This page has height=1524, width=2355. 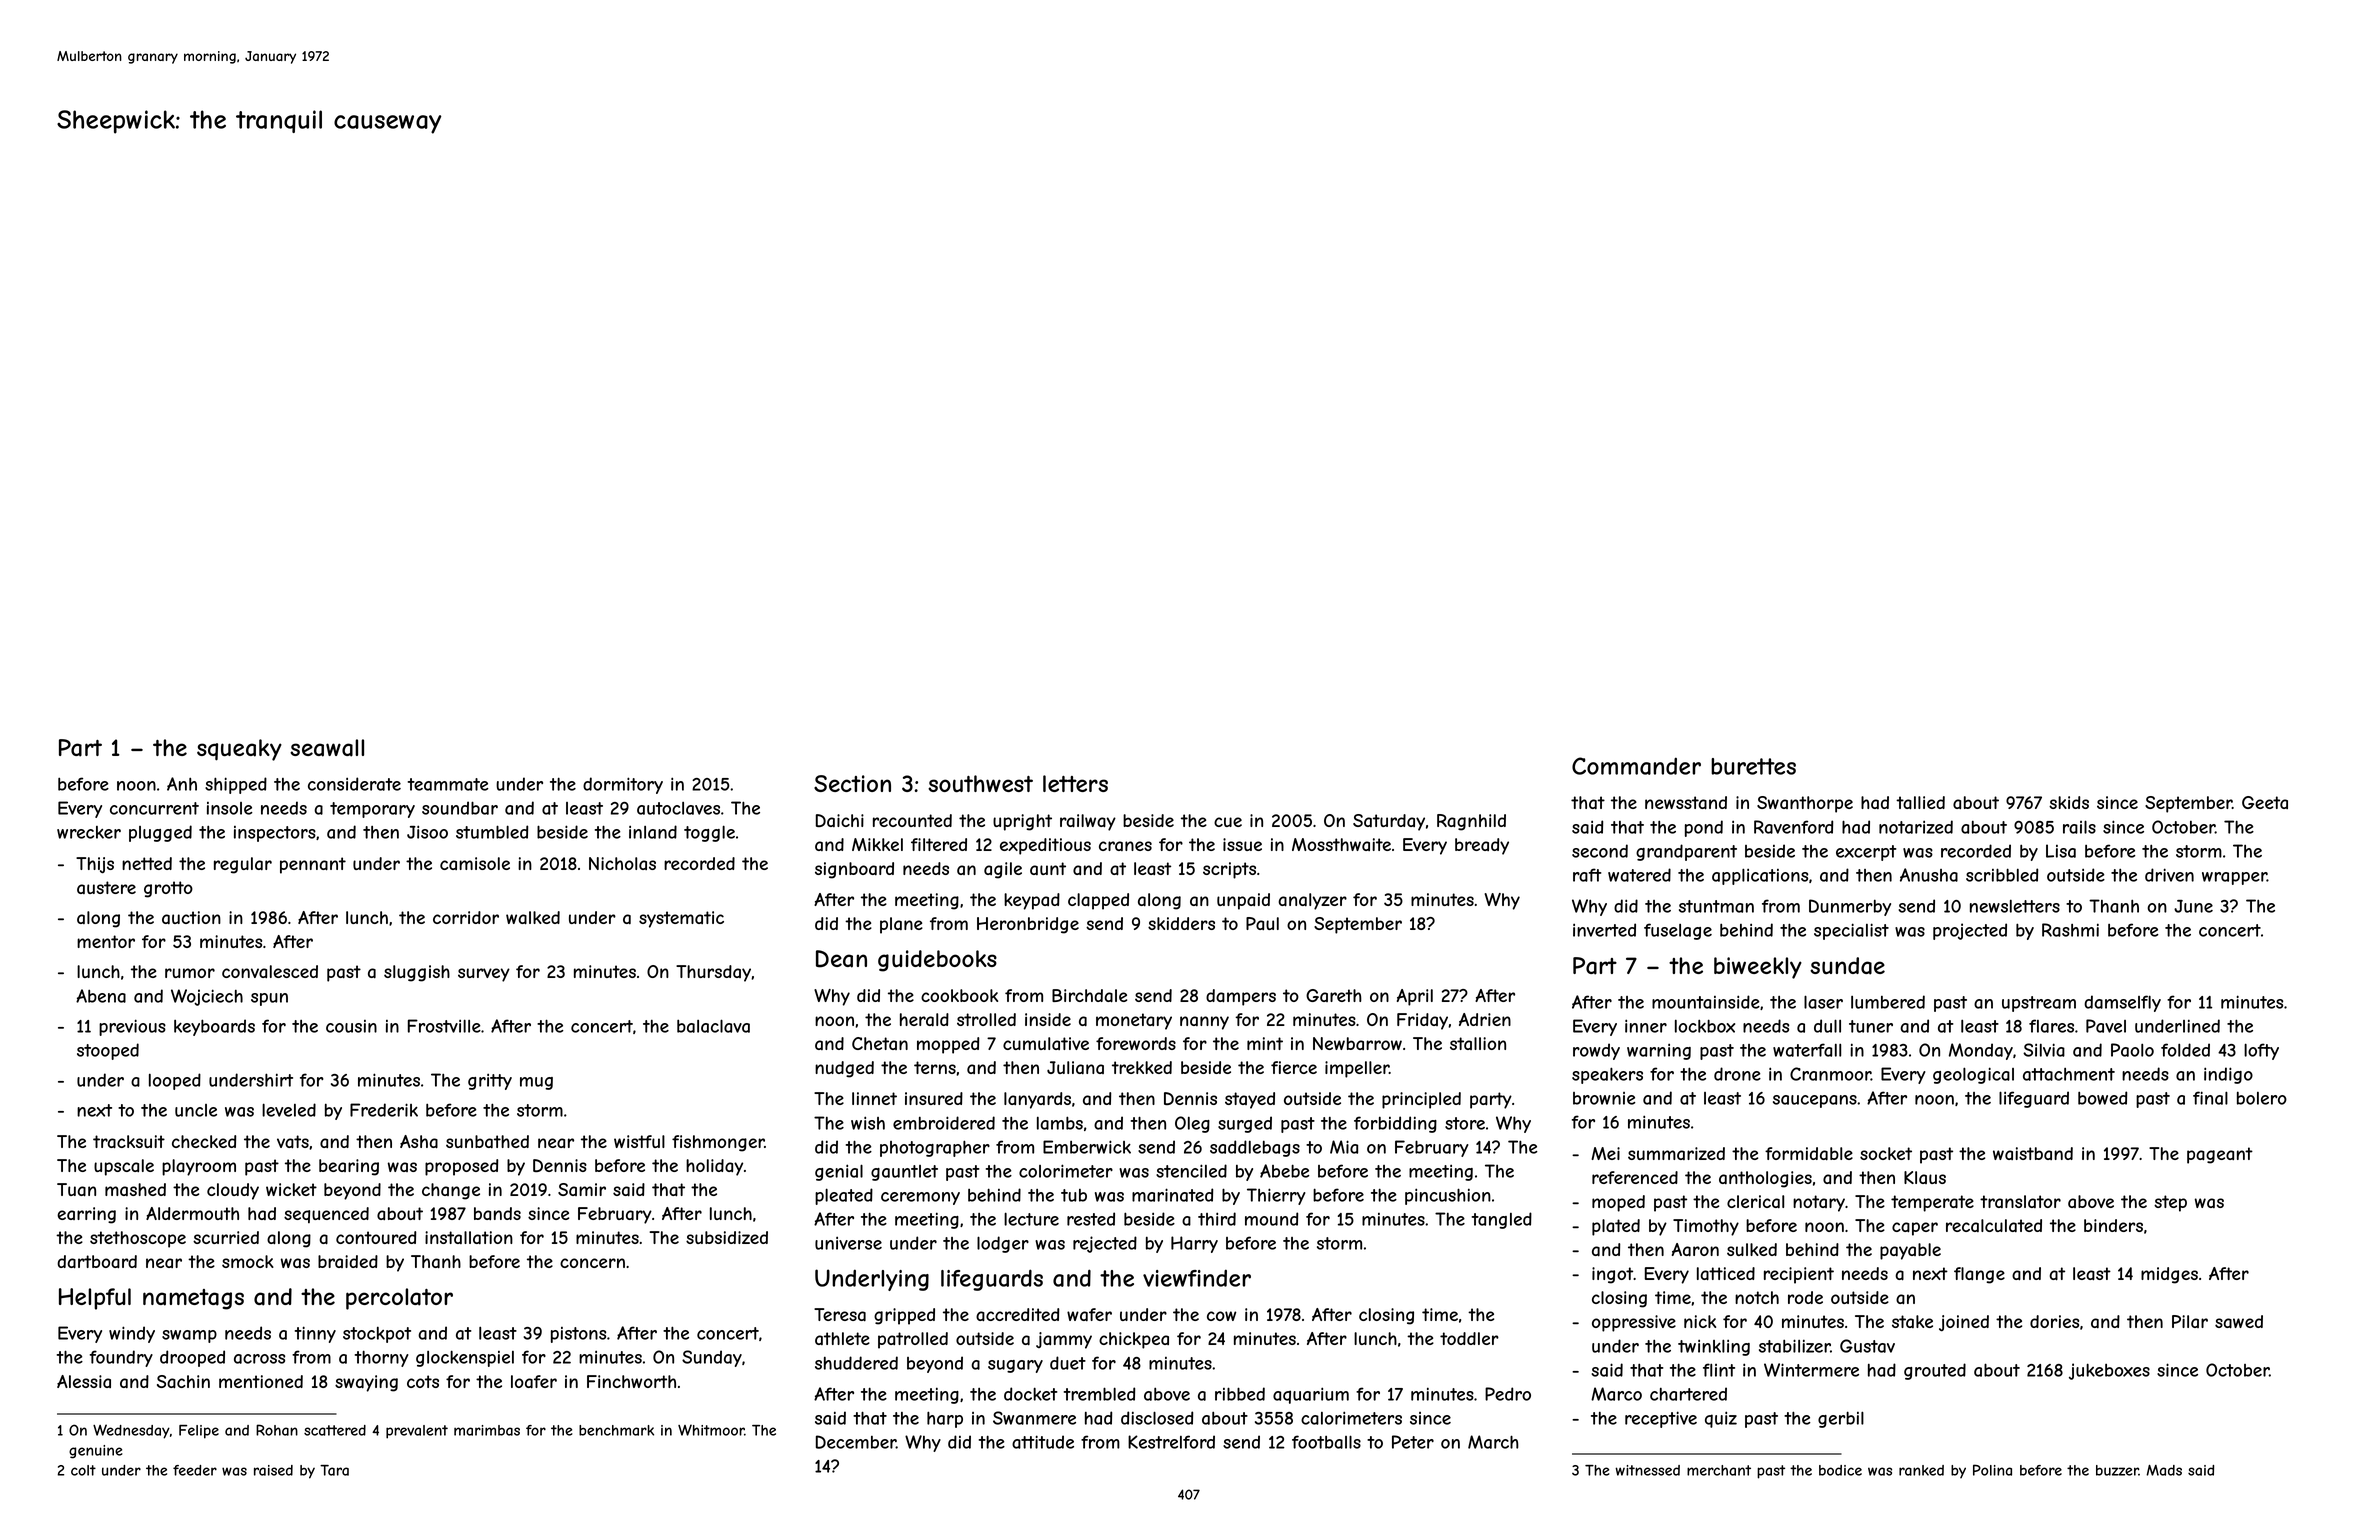 What do you see at coordinates (2265, 802) in the page?
I see `Geeta` at bounding box center [2265, 802].
